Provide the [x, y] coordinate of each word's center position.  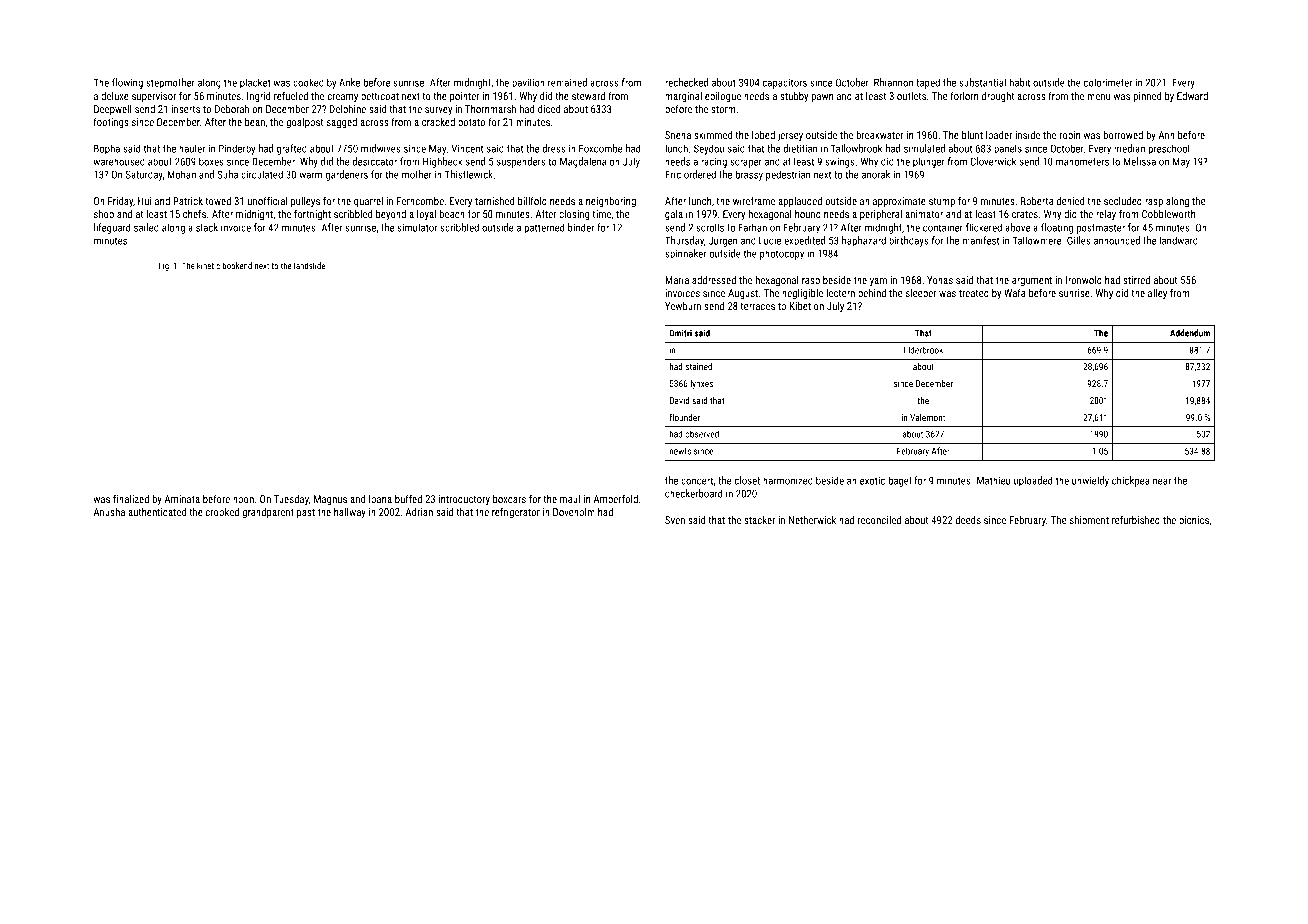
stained [699, 366]
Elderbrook [923, 350]
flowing [127, 83]
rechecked [686, 82]
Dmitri [680, 333]
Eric [673, 174]
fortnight [312, 214]
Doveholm [574, 512]
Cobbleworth [1168, 214]
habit [1019, 82]
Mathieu [993, 480]
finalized [131, 499]
